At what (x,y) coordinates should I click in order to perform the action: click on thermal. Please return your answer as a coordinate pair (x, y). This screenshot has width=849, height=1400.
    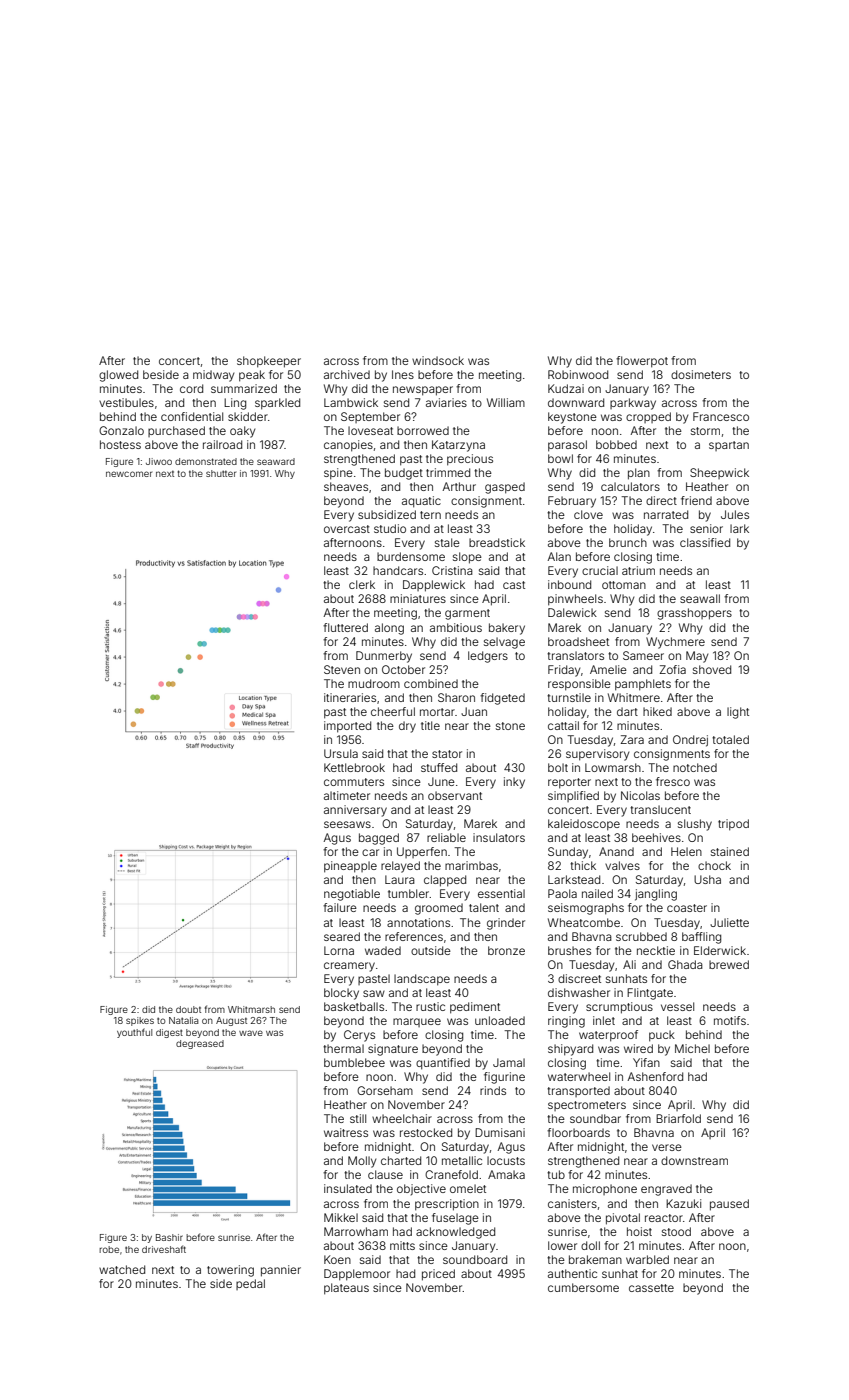
    Looking at the image, I should click on (343, 1048).
